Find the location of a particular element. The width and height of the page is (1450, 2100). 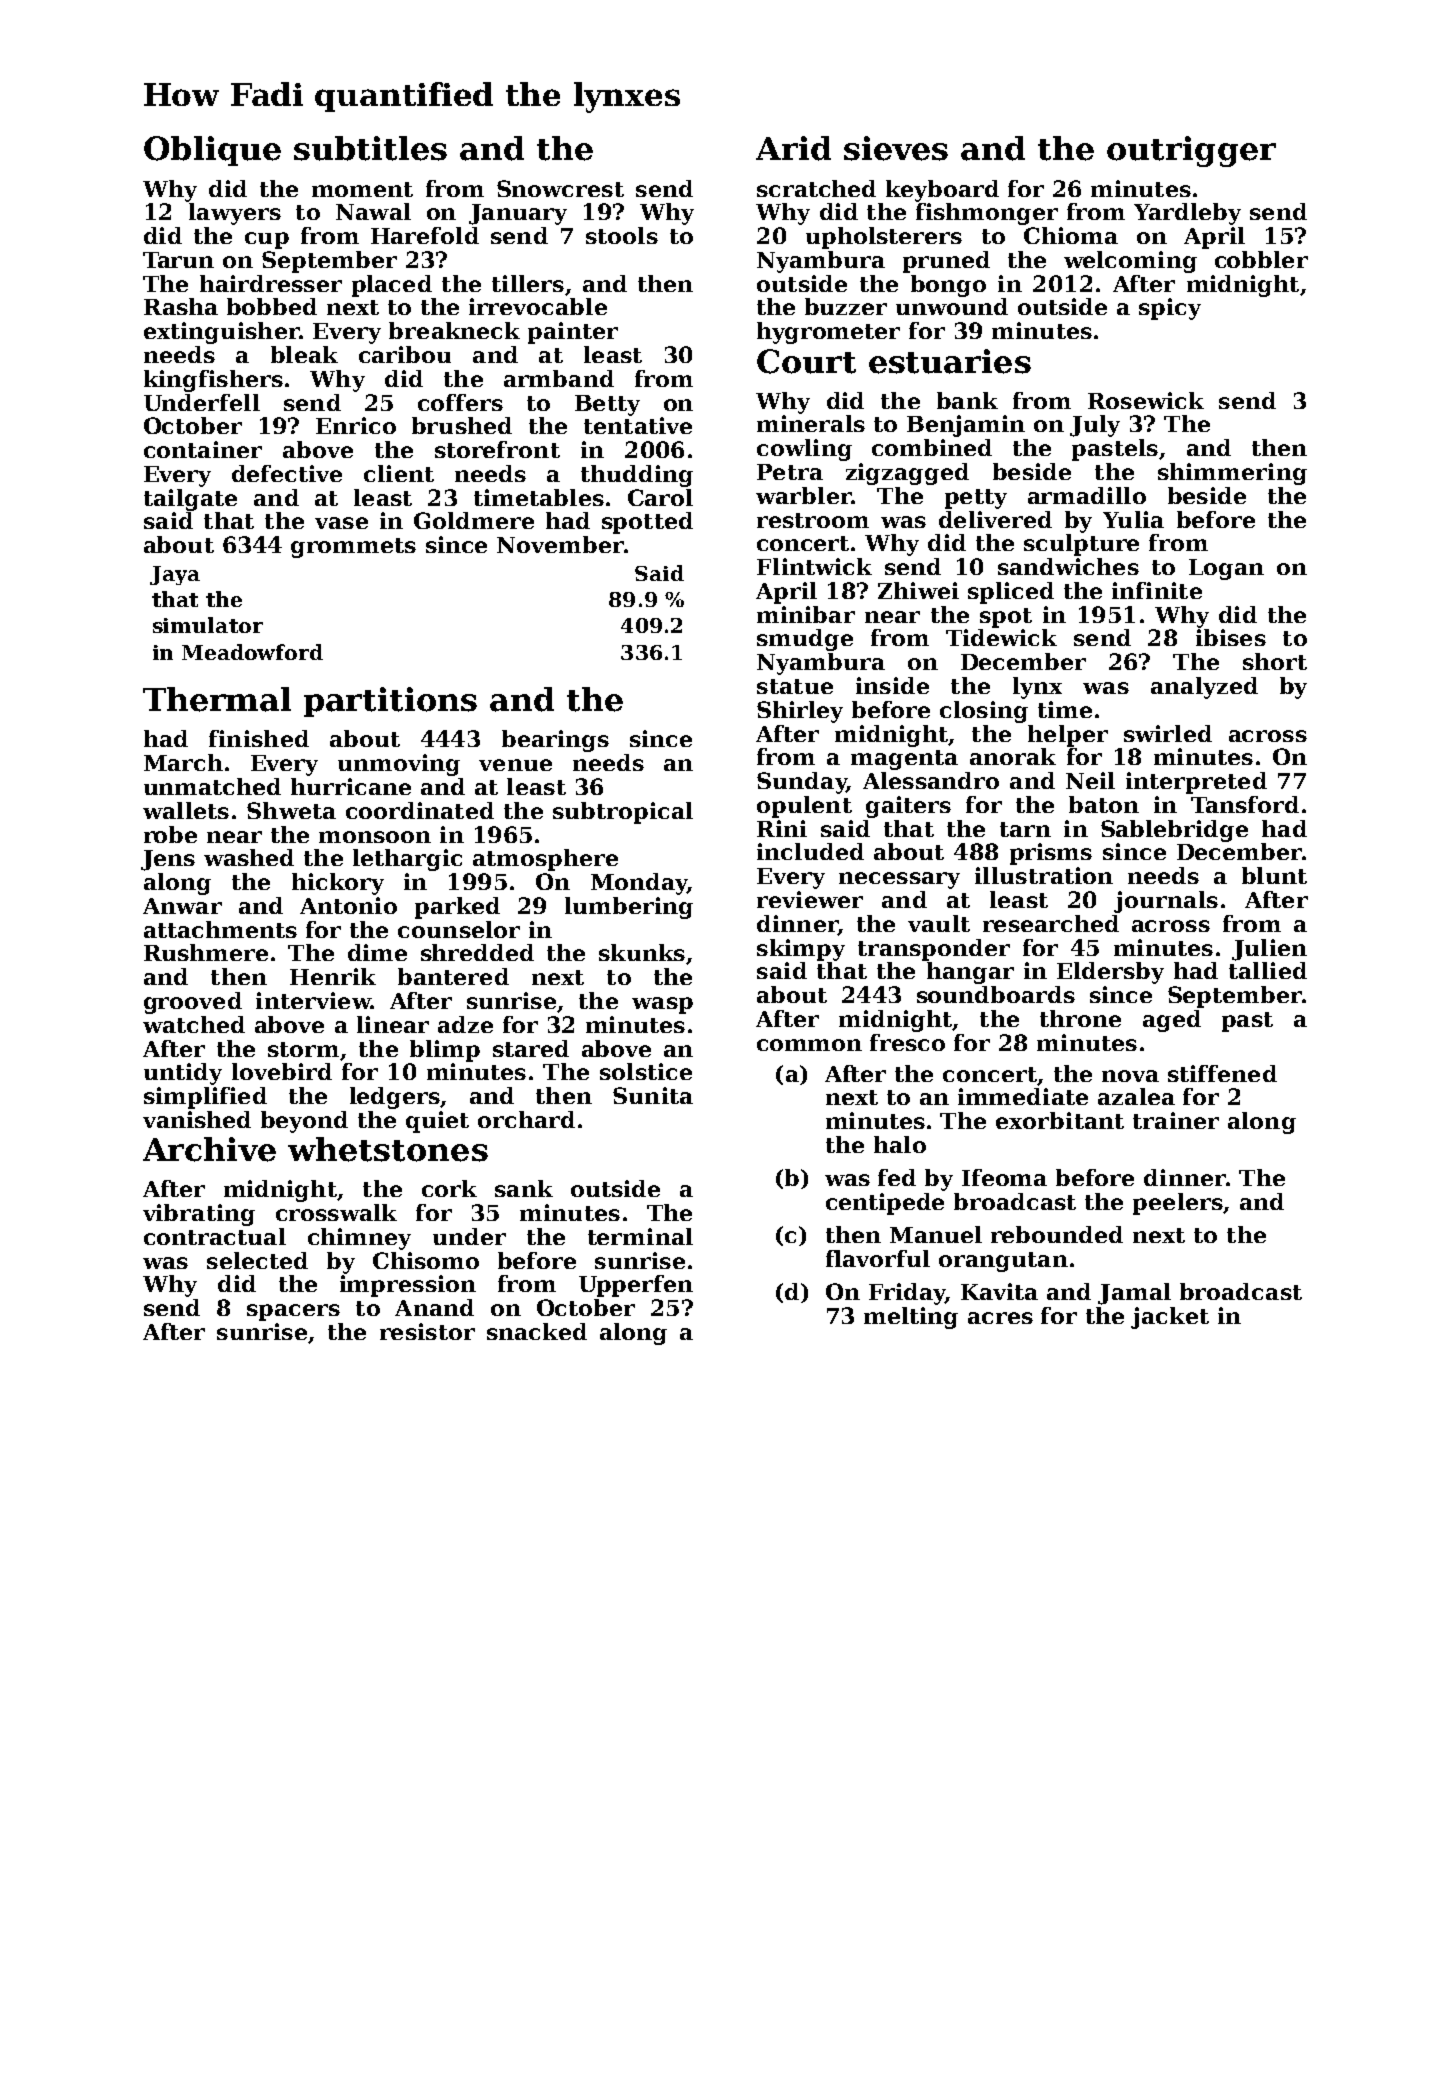

Oblique is located at coordinates (212, 151).
